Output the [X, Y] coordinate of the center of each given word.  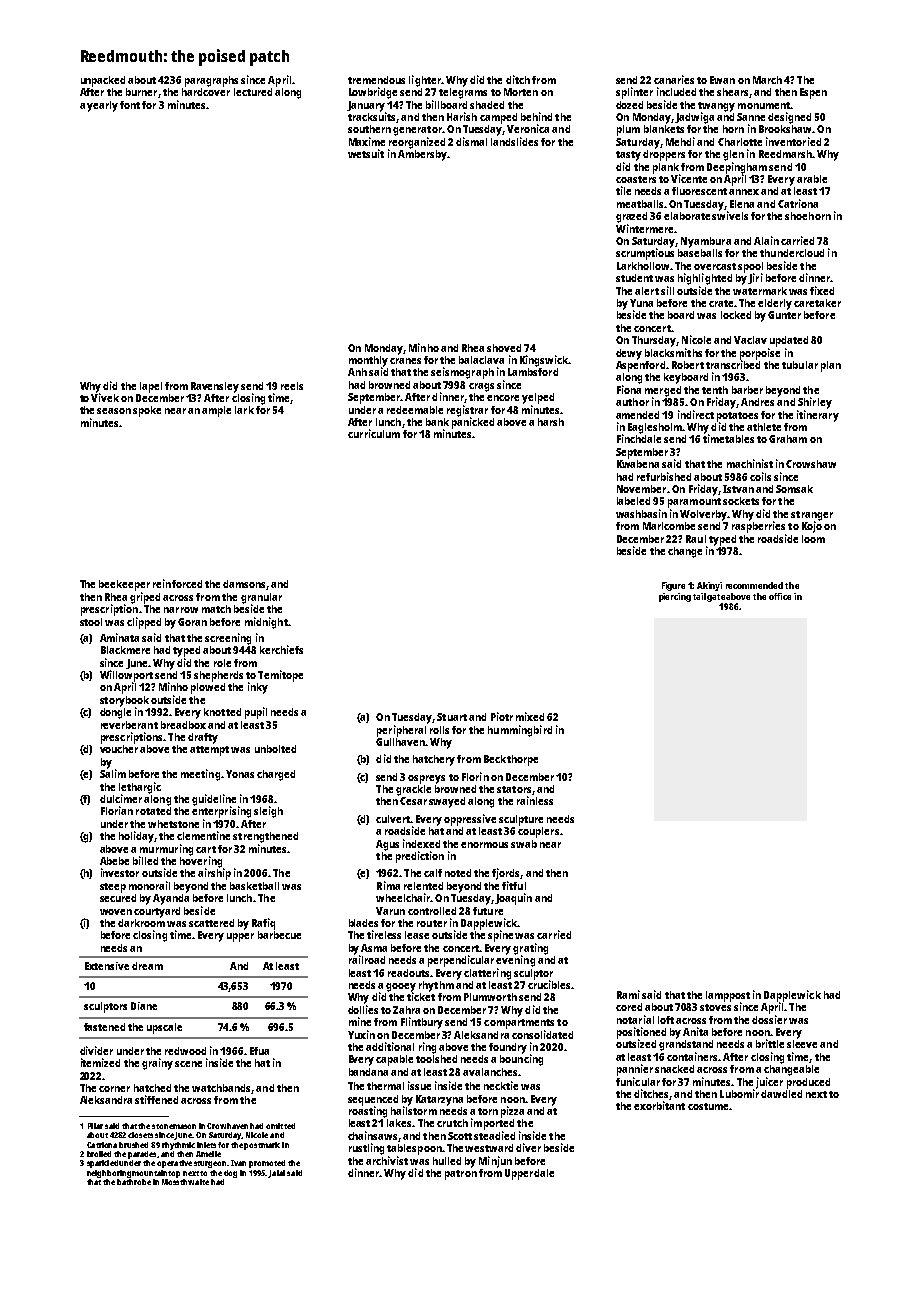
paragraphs [211, 81]
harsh [551, 422]
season [114, 411]
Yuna [641, 303]
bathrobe [134, 1182]
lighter [425, 81]
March [767, 80]
